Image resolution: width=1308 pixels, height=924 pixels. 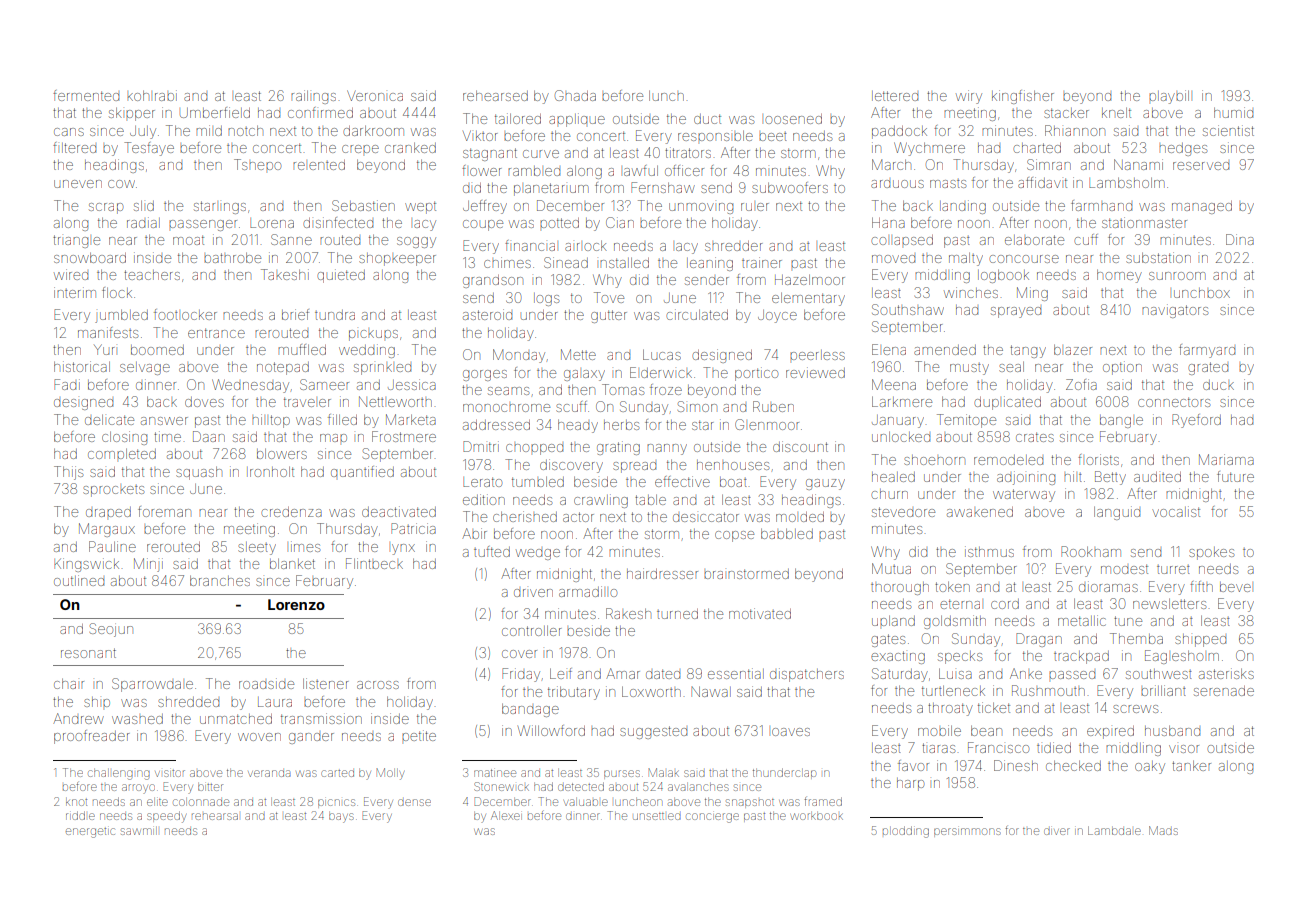 I want to click on Sinead, so click(x=566, y=262).
